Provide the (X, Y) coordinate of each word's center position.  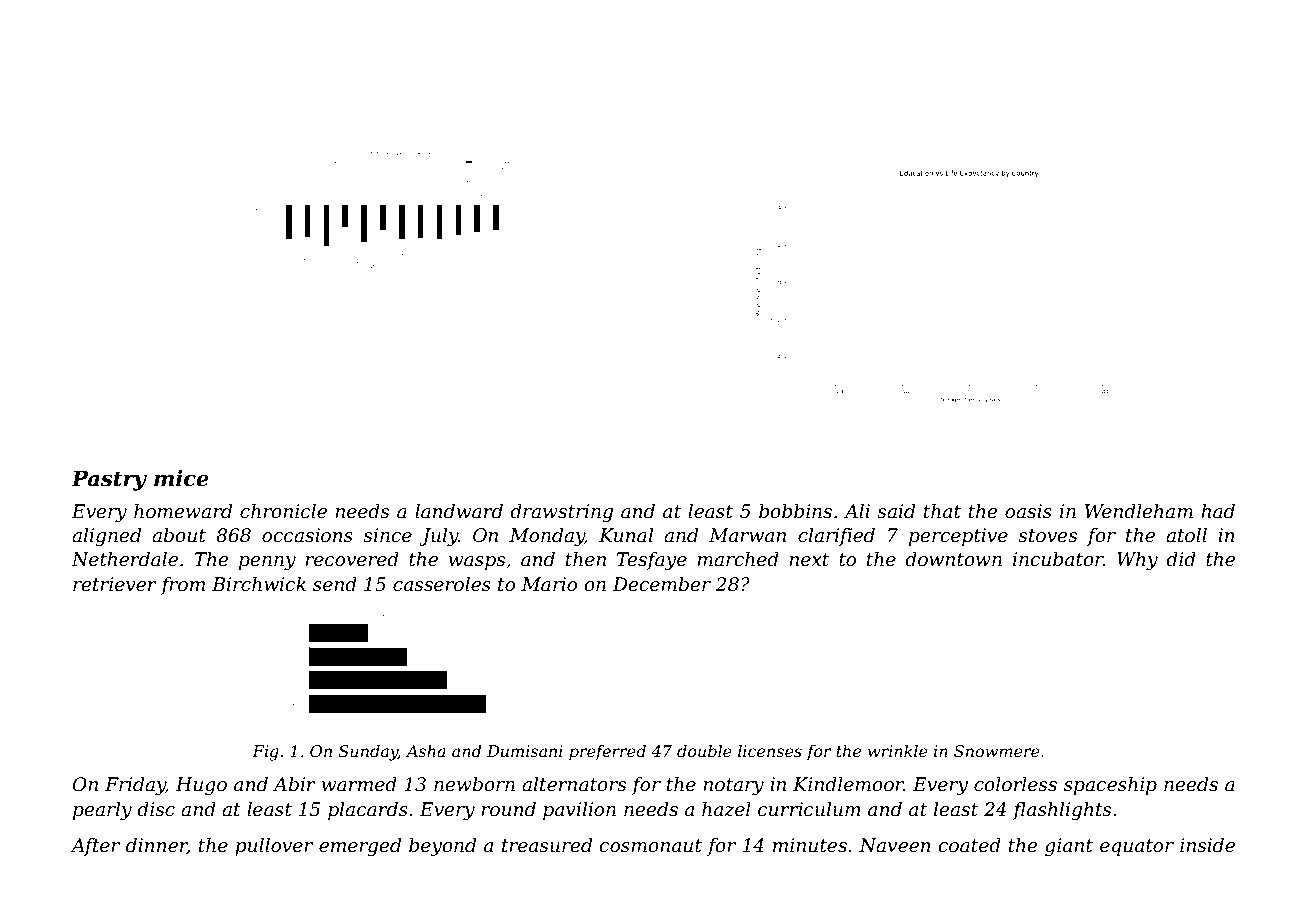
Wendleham (1139, 511)
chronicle (283, 511)
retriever (115, 584)
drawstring (561, 513)
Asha (426, 751)
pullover (274, 847)
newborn (474, 784)
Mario (549, 584)
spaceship (1110, 786)
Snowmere (997, 751)
